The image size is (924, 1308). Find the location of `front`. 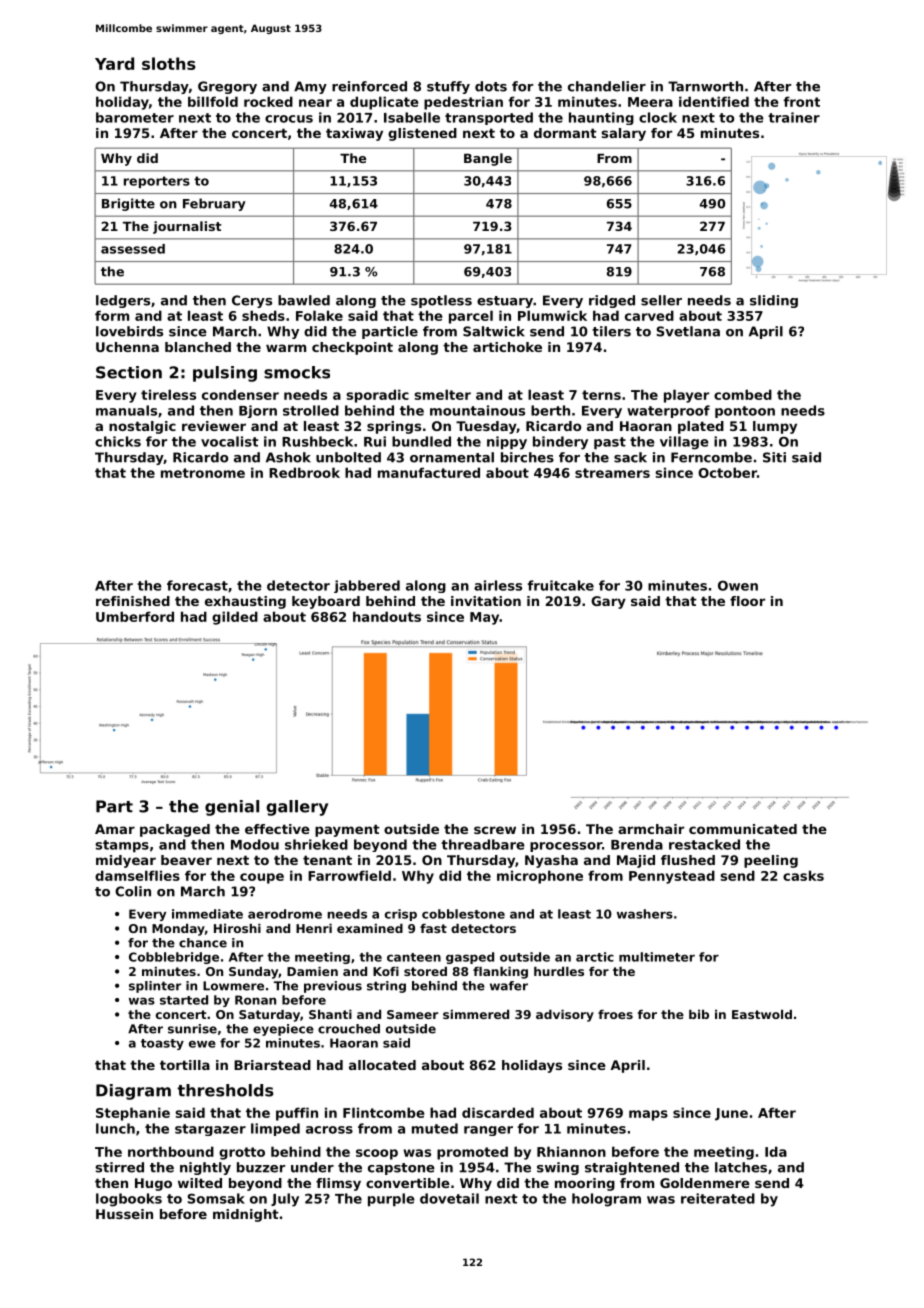

front is located at coordinates (801, 101).
